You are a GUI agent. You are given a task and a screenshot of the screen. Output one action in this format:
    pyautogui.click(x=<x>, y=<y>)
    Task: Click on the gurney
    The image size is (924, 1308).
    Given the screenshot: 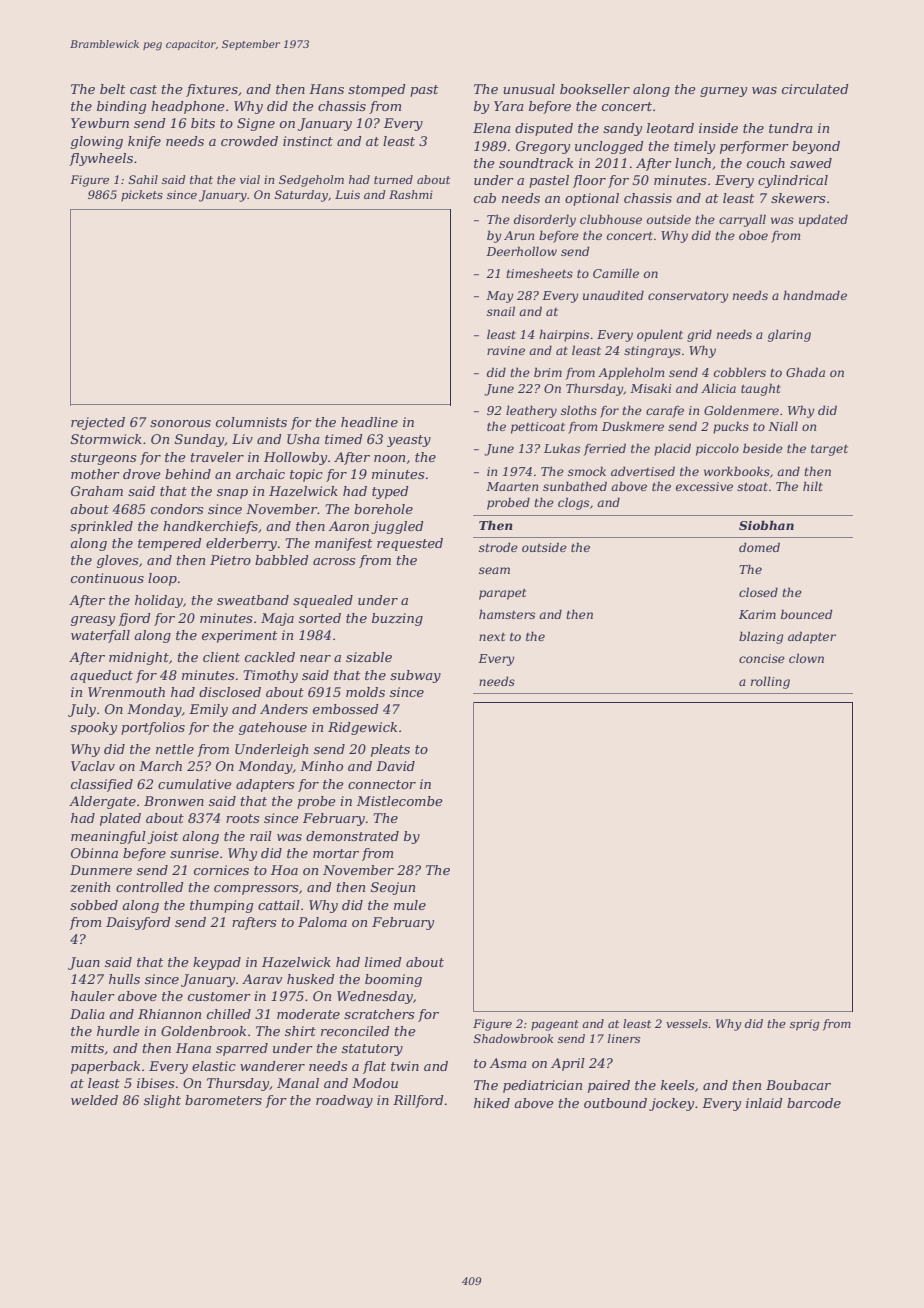 What is the action you would take?
    pyautogui.click(x=723, y=92)
